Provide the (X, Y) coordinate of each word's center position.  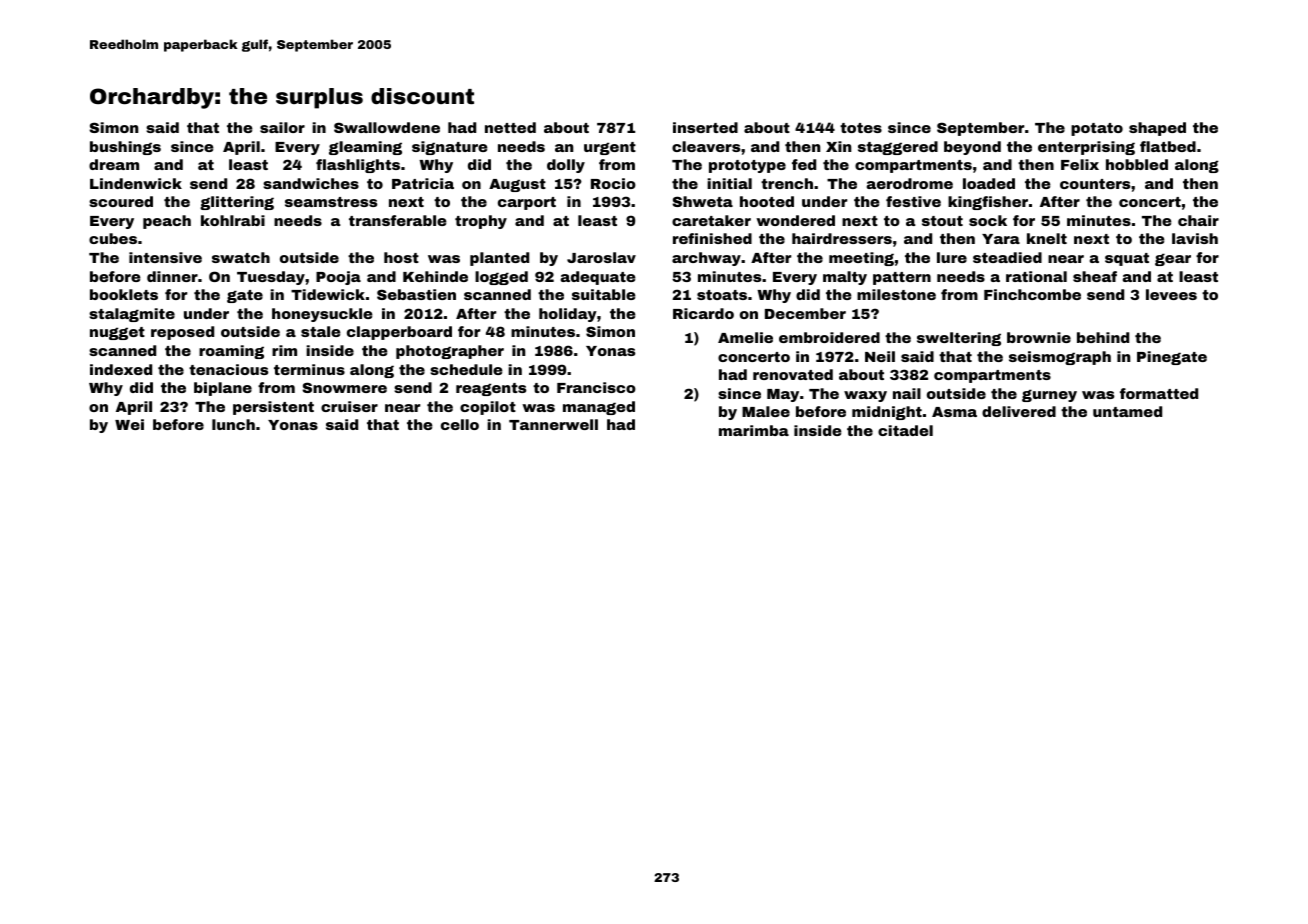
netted (510, 127)
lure (952, 257)
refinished (712, 238)
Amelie (745, 337)
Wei (129, 424)
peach (167, 222)
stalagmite (132, 315)
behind (1103, 337)
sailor (282, 127)
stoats (722, 295)
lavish (1195, 238)
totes (861, 128)
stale (321, 331)
